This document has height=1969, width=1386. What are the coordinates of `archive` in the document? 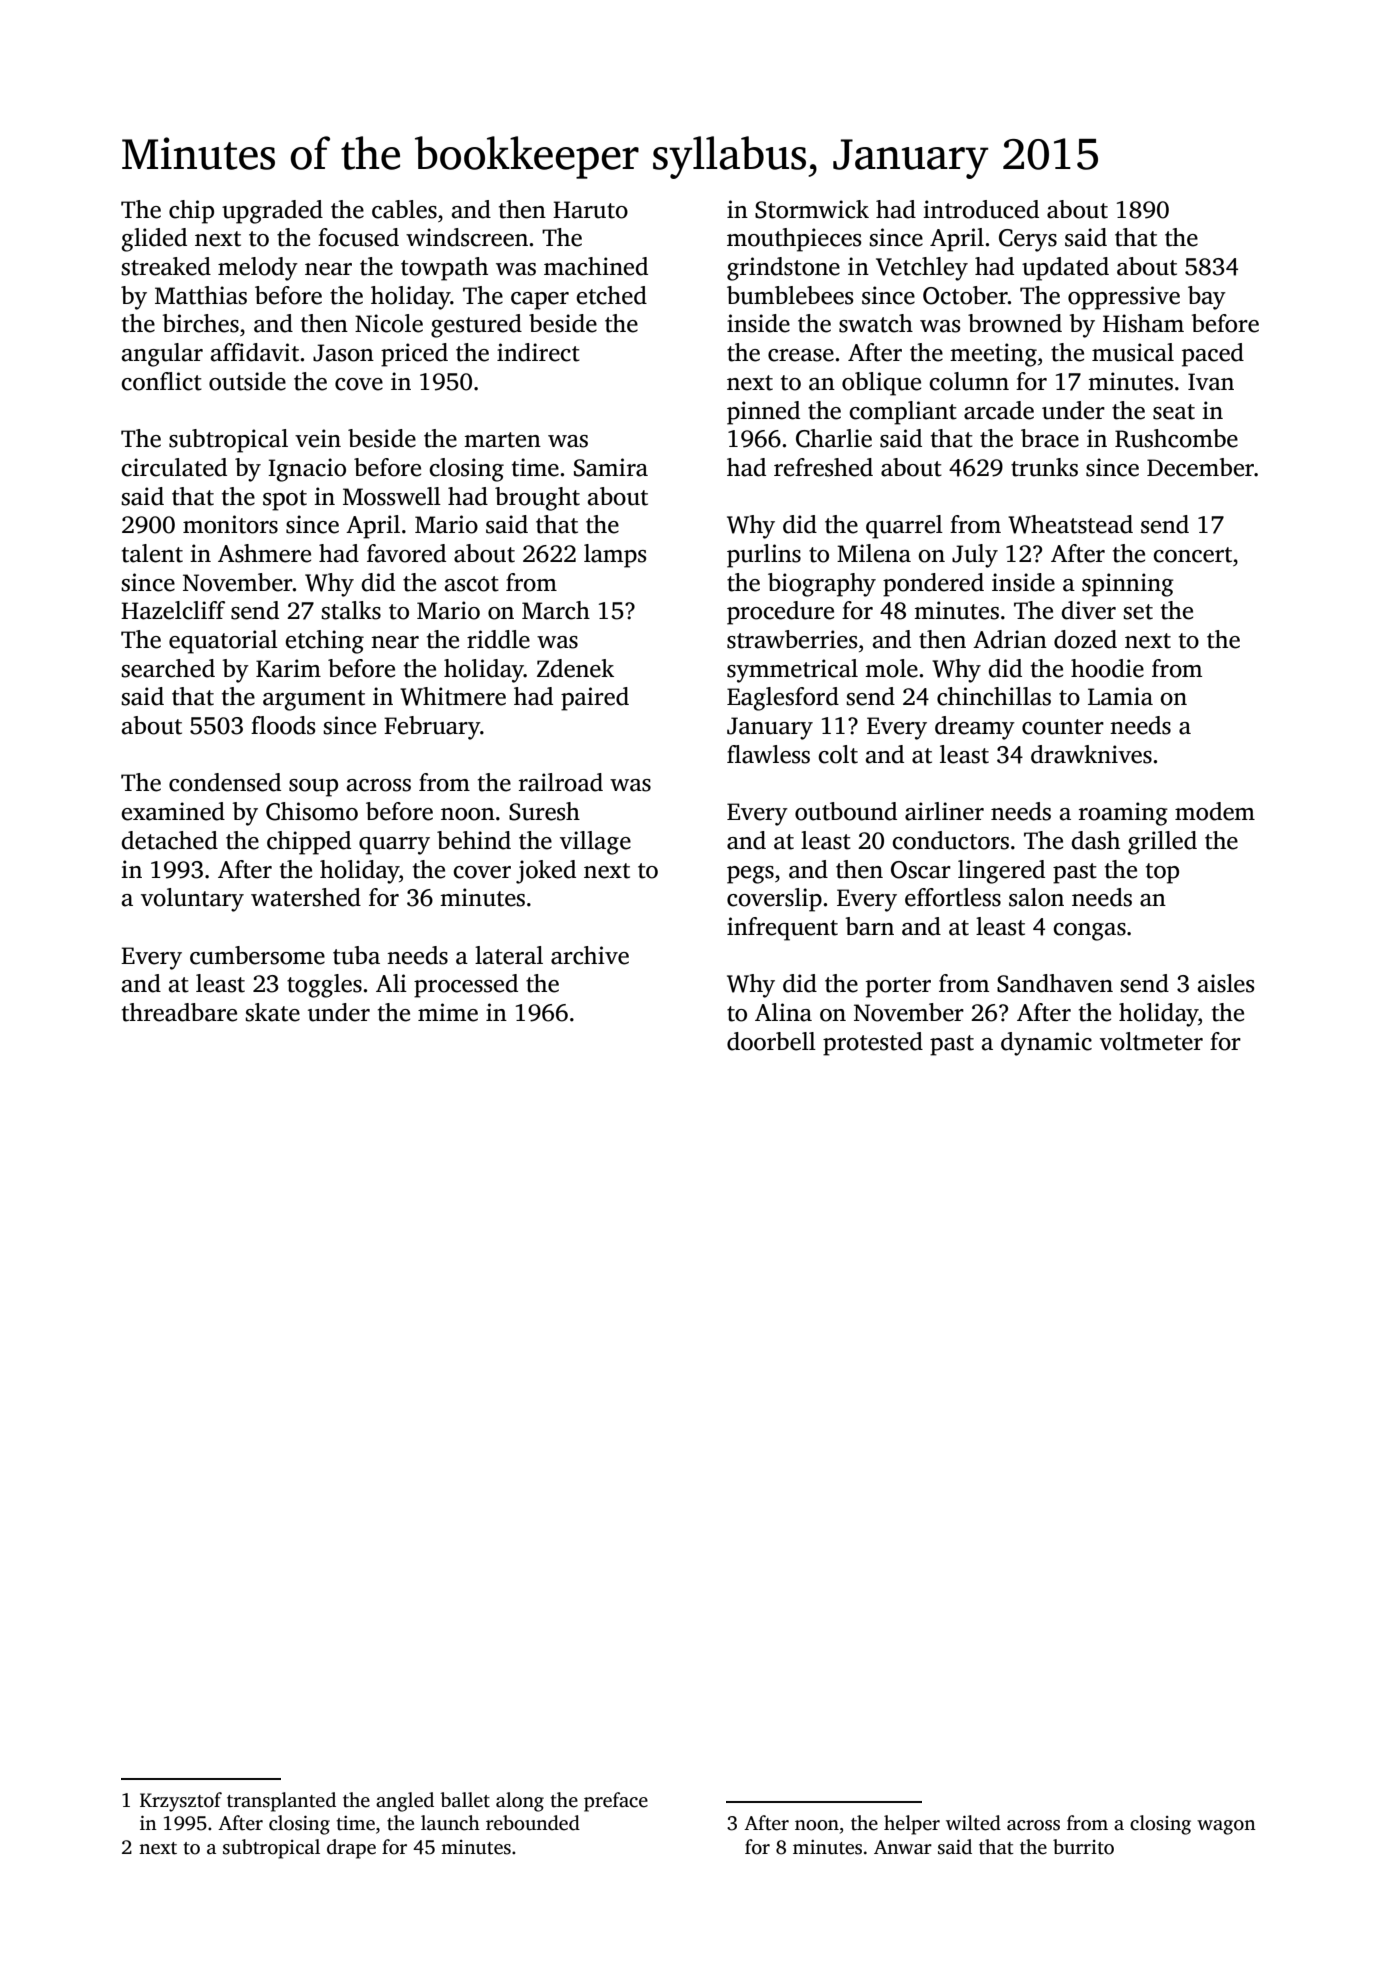 It's located at (590, 955).
